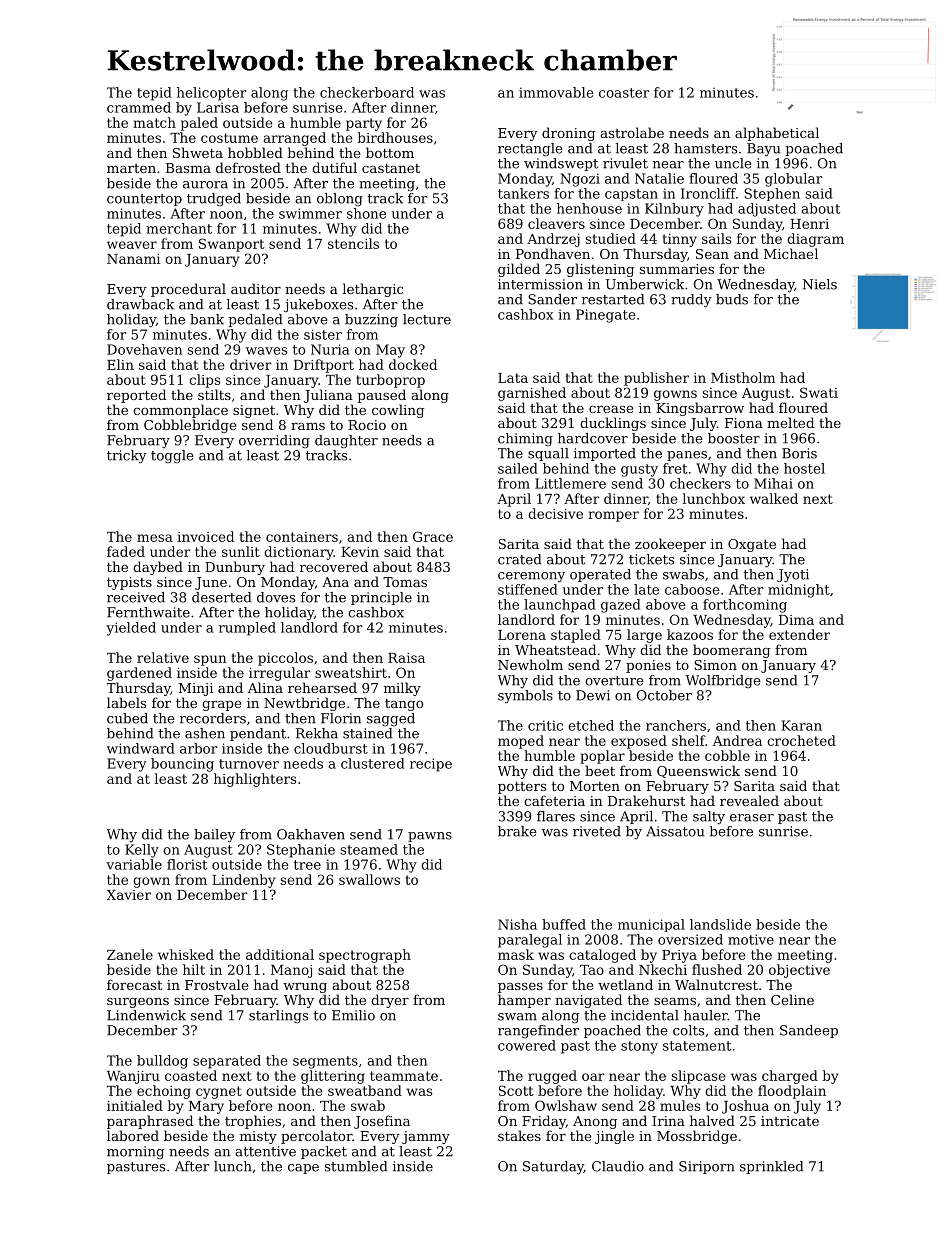  I want to click on Kelly, so click(142, 851).
